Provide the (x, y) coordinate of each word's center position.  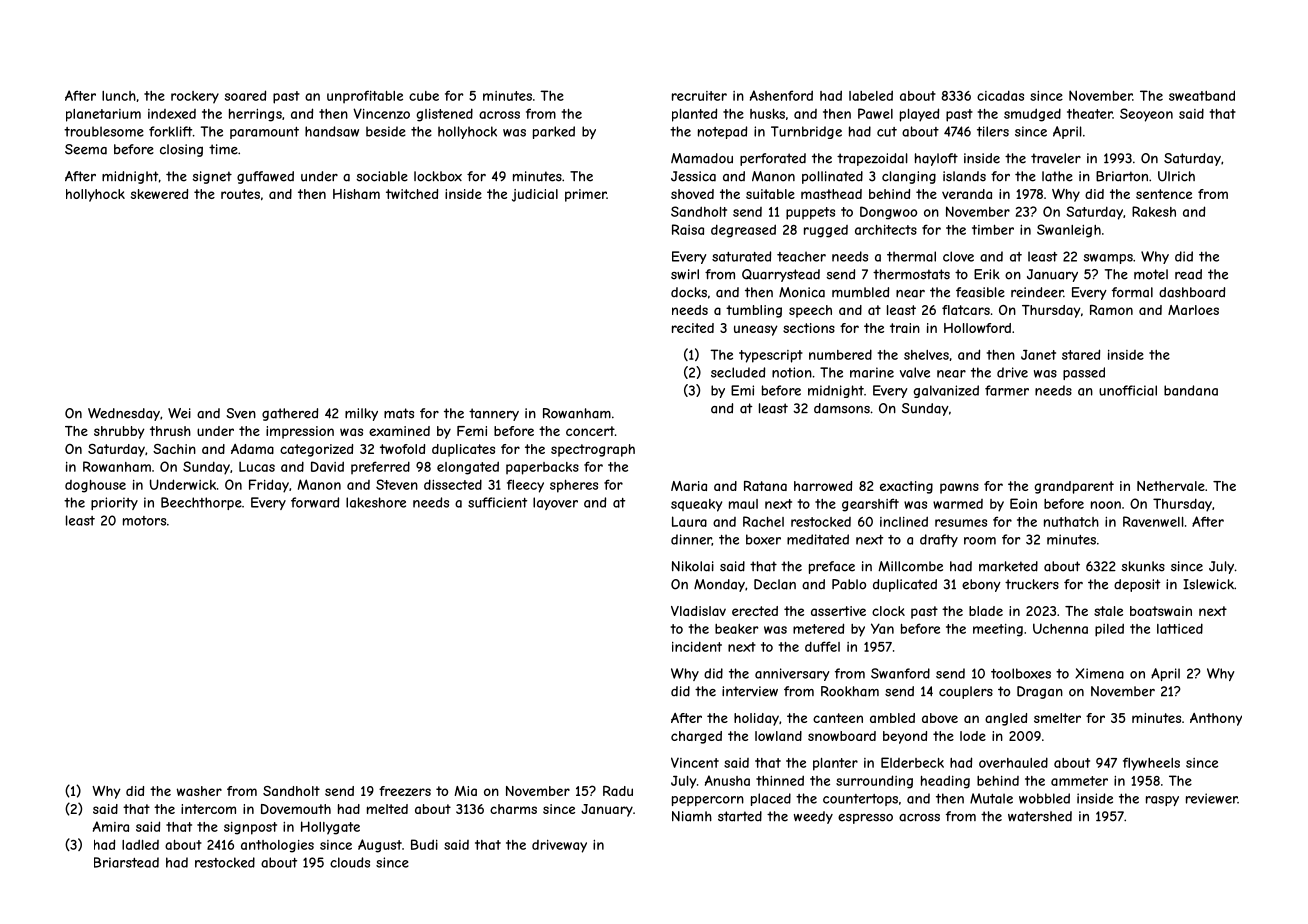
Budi (424, 844)
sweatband (1202, 95)
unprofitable (365, 96)
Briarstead (126, 862)
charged (696, 737)
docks (689, 292)
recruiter (699, 96)
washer (199, 791)
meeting (998, 630)
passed (1084, 373)
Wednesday (124, 414)
